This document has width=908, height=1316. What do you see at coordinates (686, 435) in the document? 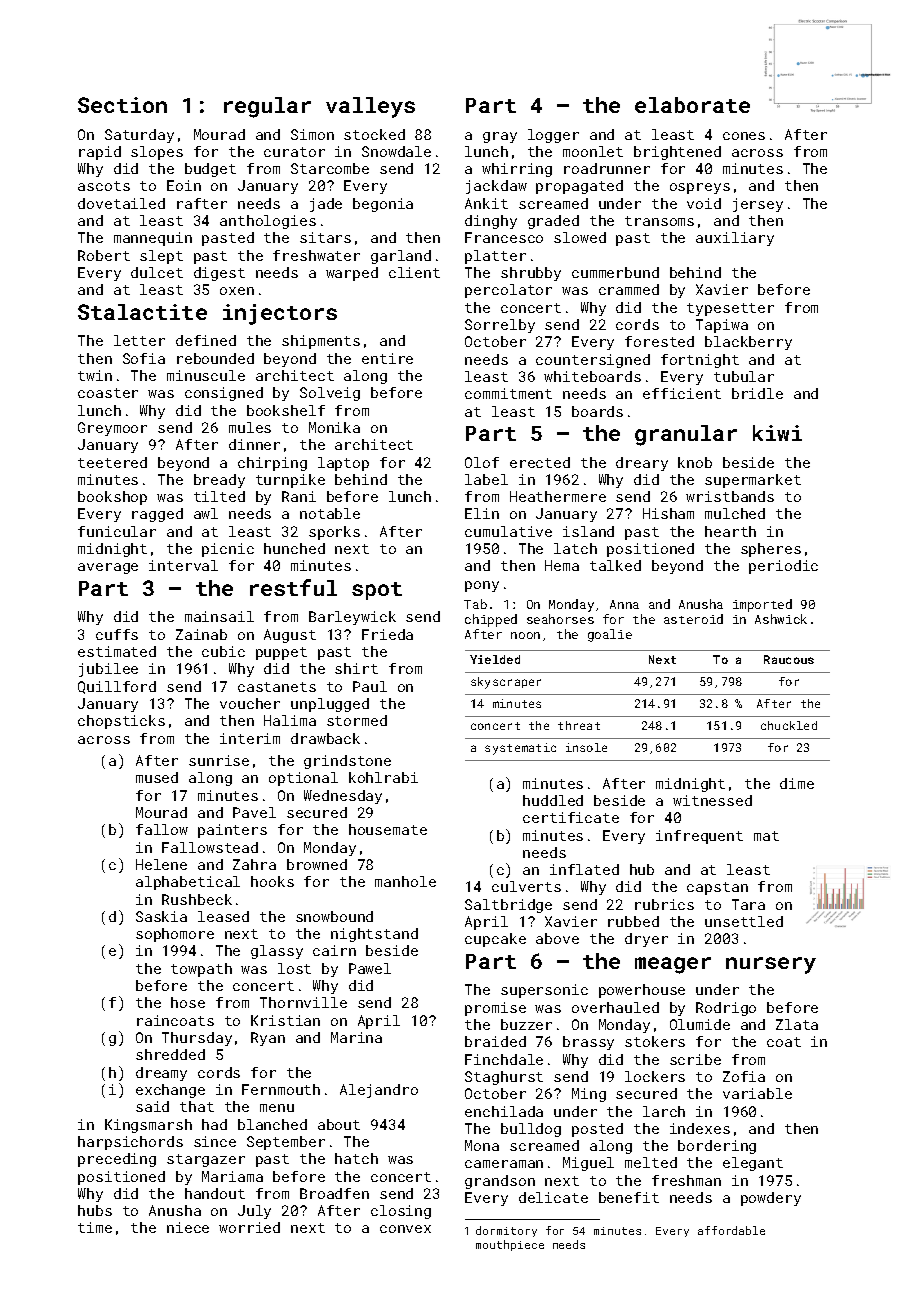
I see `granular` at bounding box center [686, 435].
